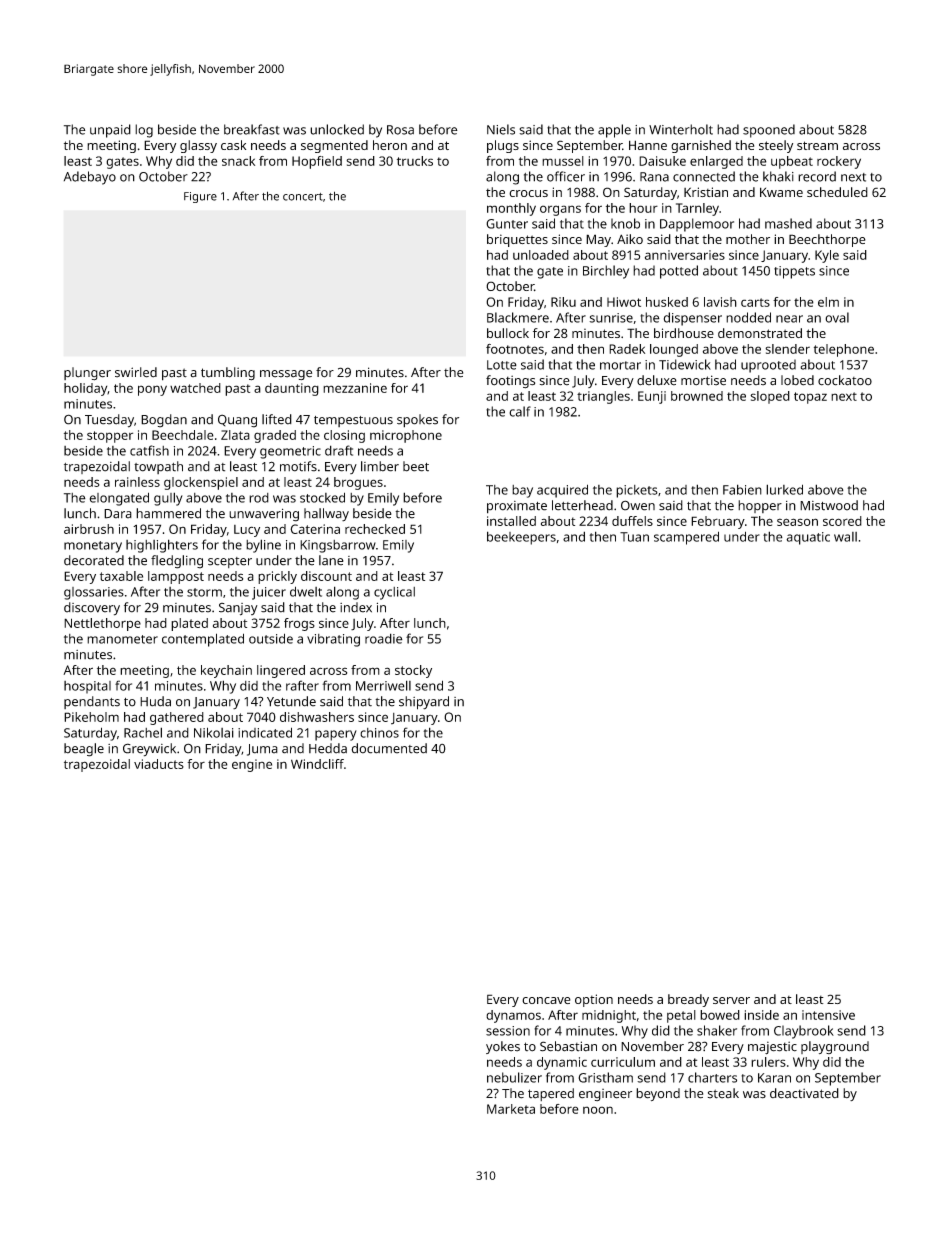  I want to click on cyclical, so click(394, 593).
